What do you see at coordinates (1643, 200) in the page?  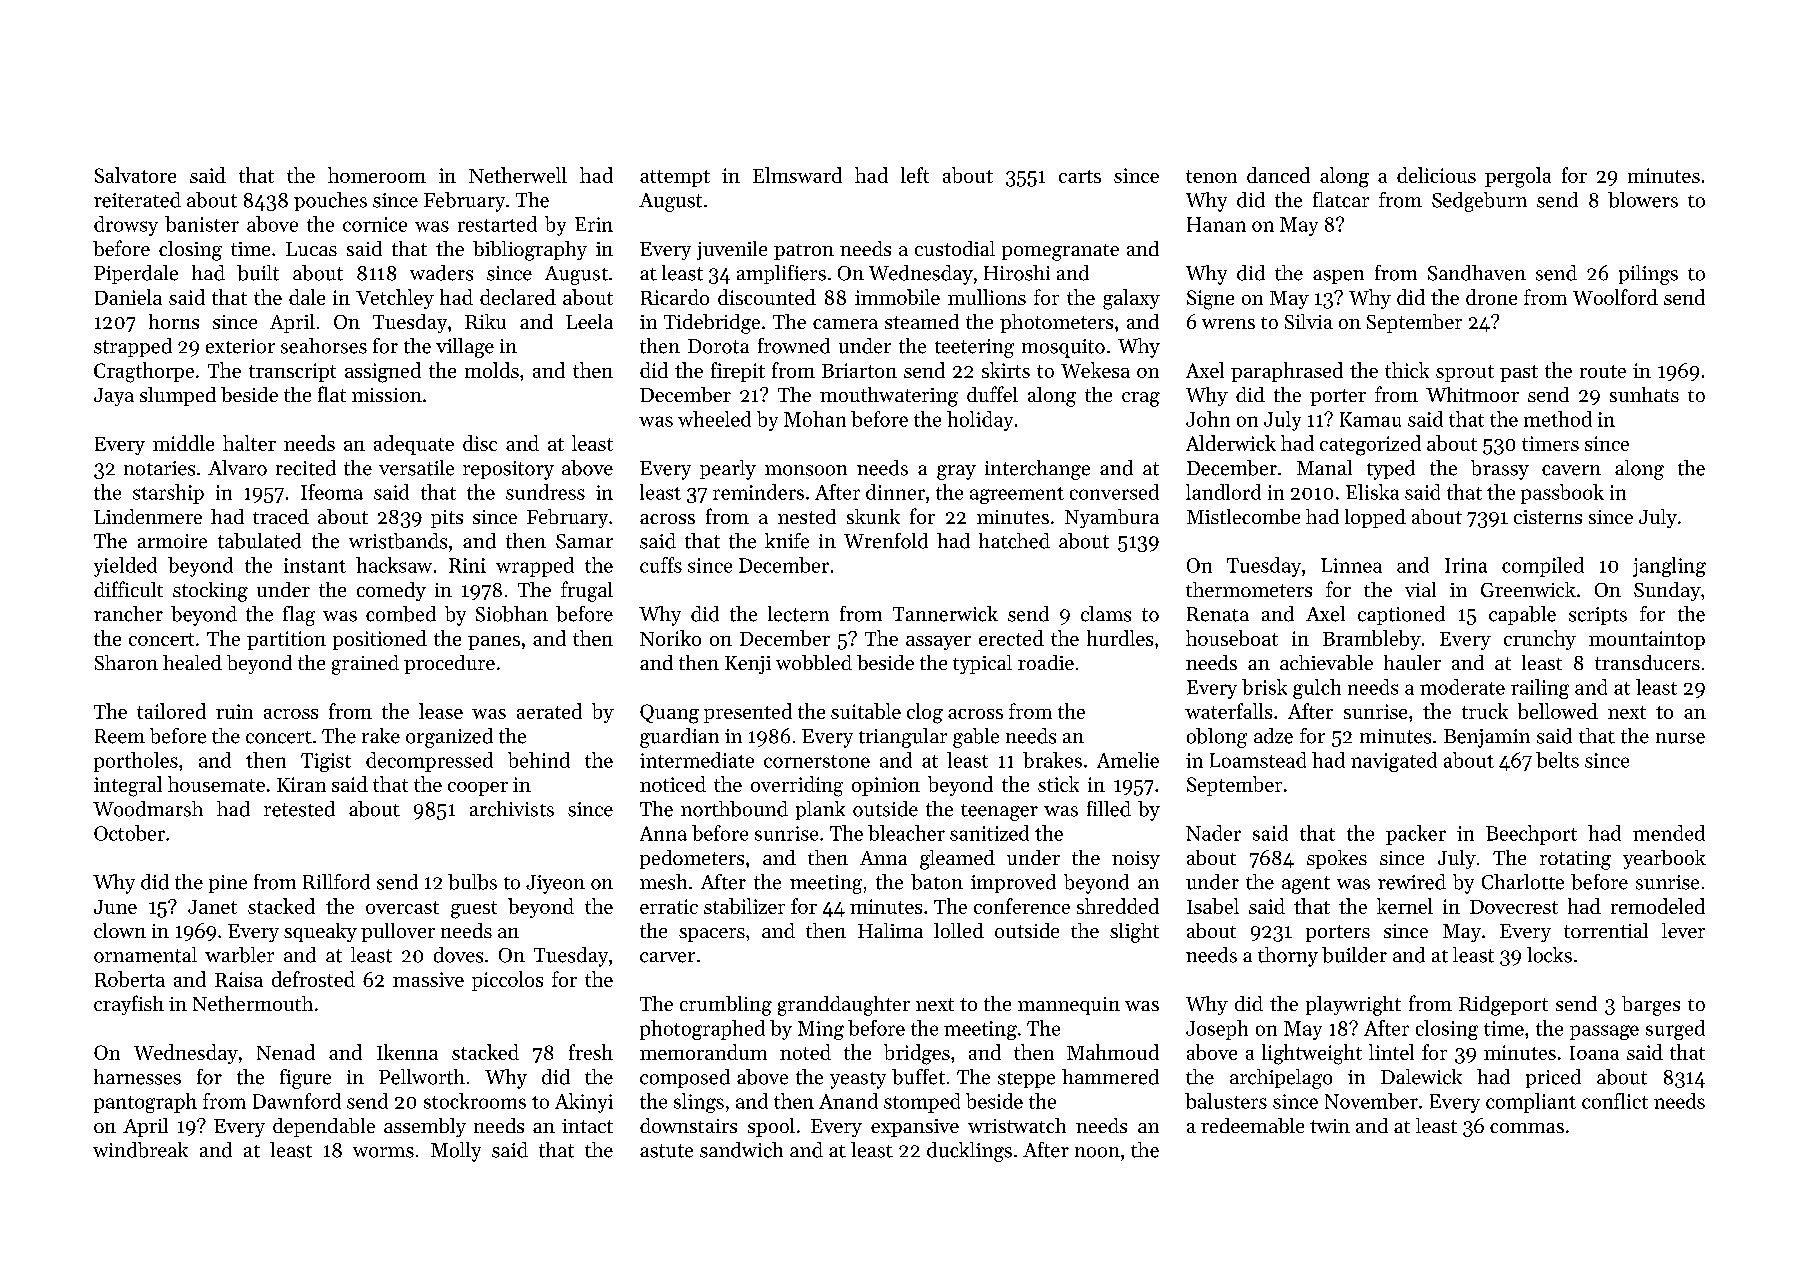 I see `blowers` at bounding box center [1643, 200].
